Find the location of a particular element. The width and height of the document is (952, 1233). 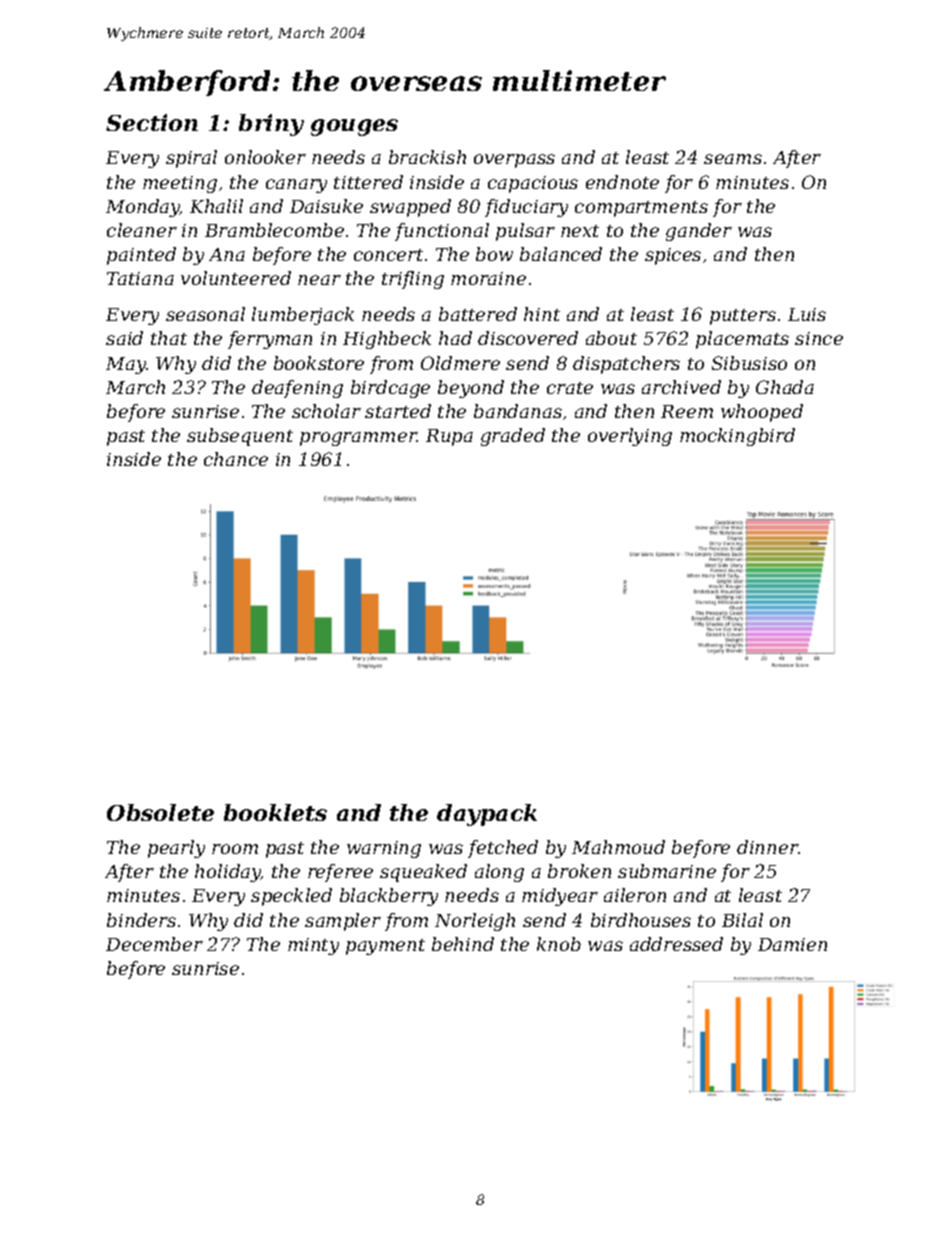

seams is located at coordinates (733, 159).
